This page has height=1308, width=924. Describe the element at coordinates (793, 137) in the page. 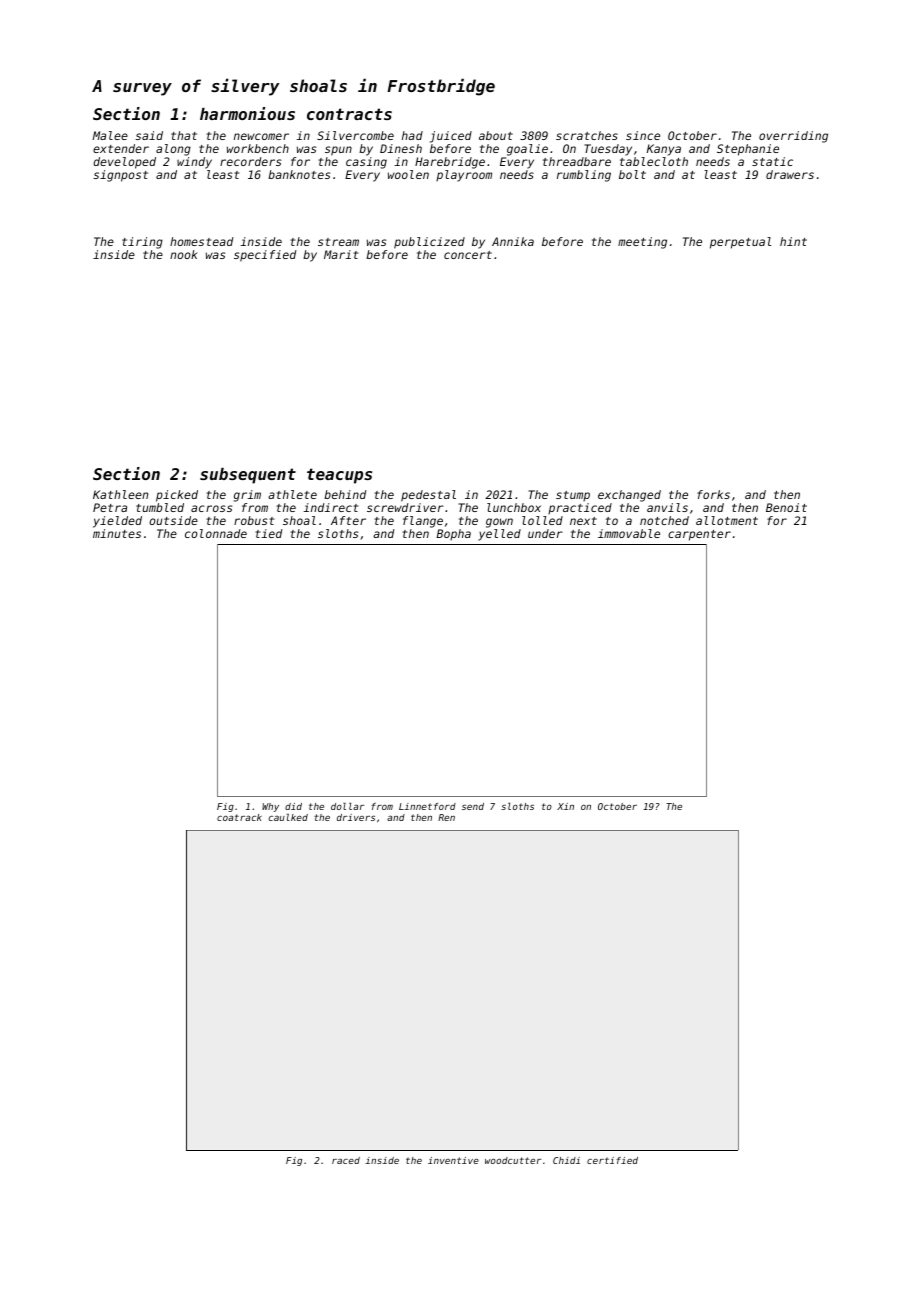

I see `overriding` at that location.
